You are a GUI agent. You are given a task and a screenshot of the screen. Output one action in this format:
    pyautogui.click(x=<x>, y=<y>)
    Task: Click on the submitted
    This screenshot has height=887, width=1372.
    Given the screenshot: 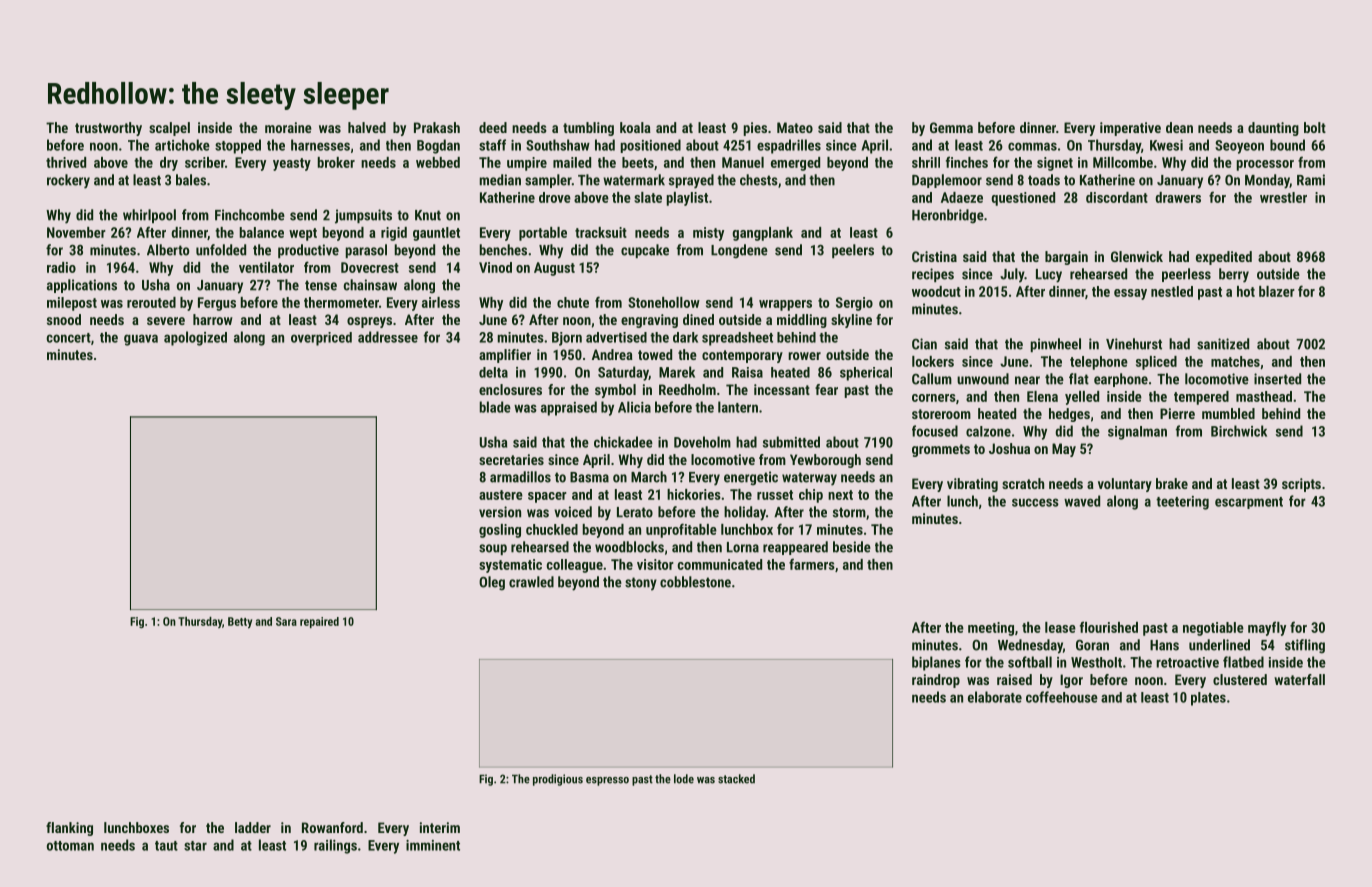 What is the action you would take?
    pyautogui.click(x=791, y=442)
